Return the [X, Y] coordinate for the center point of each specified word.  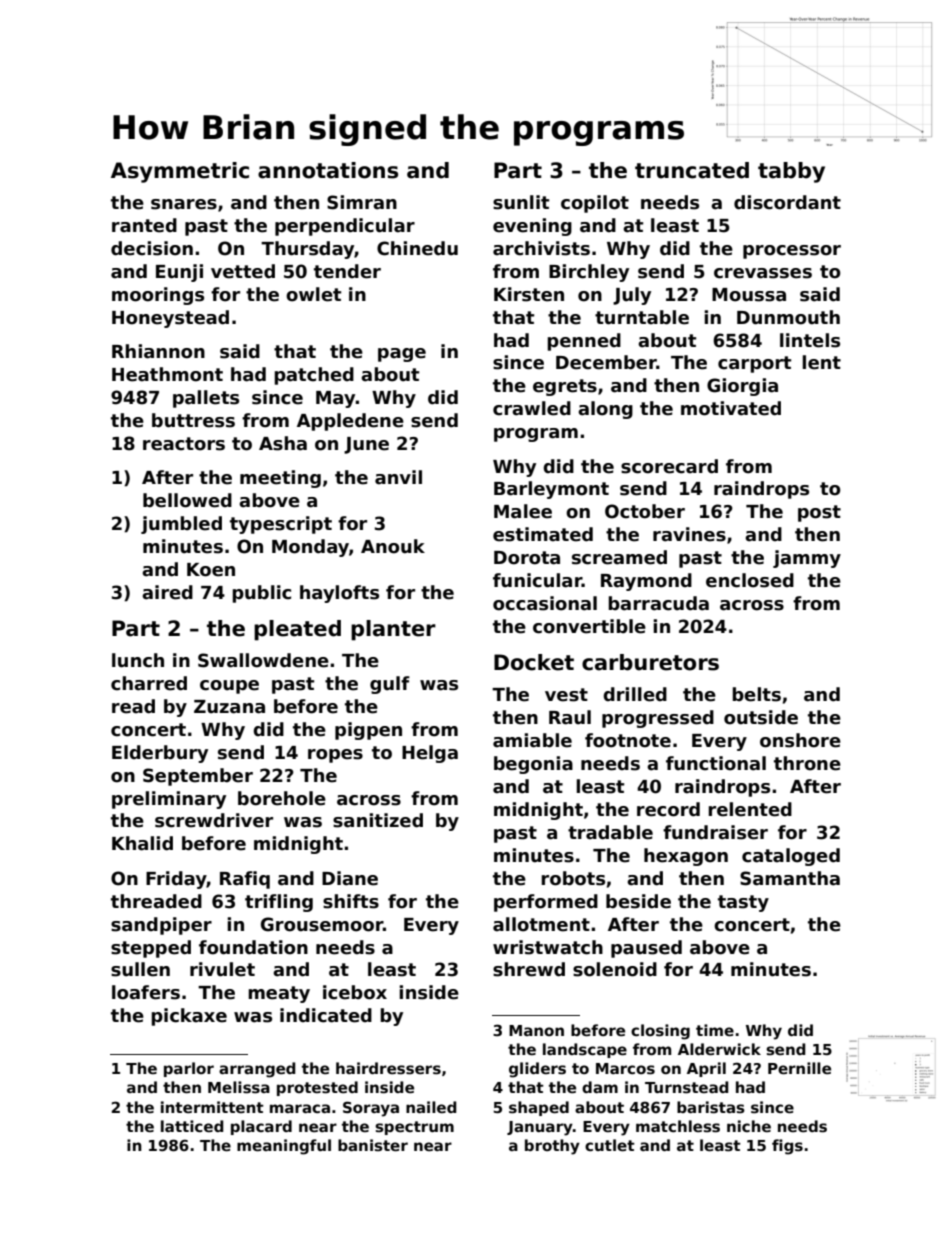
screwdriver [214, 820]
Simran [362, 202]
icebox [355, 992]
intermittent [212, 1107]
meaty [279, 994]
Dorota [527, 558]
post [819, 513]
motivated [731, 408]
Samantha [790, 878]
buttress [193, 420]
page [402, 355]
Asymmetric [180, 172]
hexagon [686, 857]
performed [546, 903]
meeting [280, 479]
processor [792, 252]
